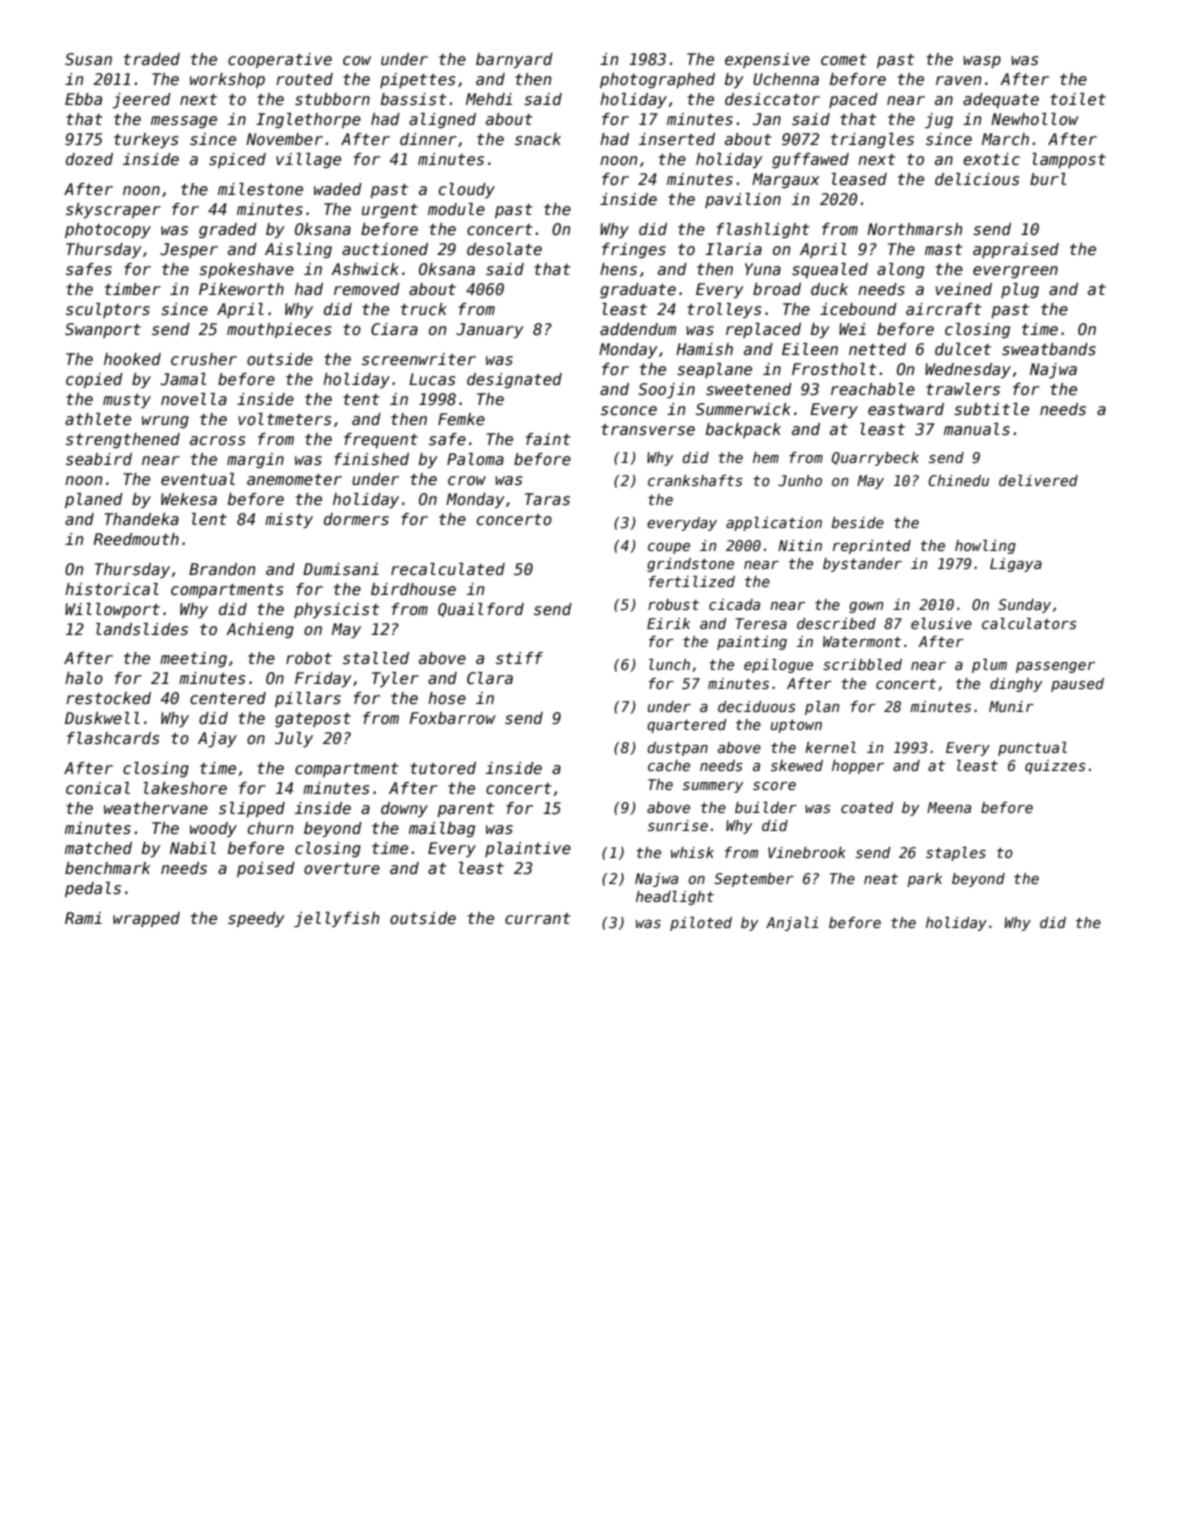 The width and height of the document is (1177, 1523). I want to click on sweatbands, so click(1049, 349).
